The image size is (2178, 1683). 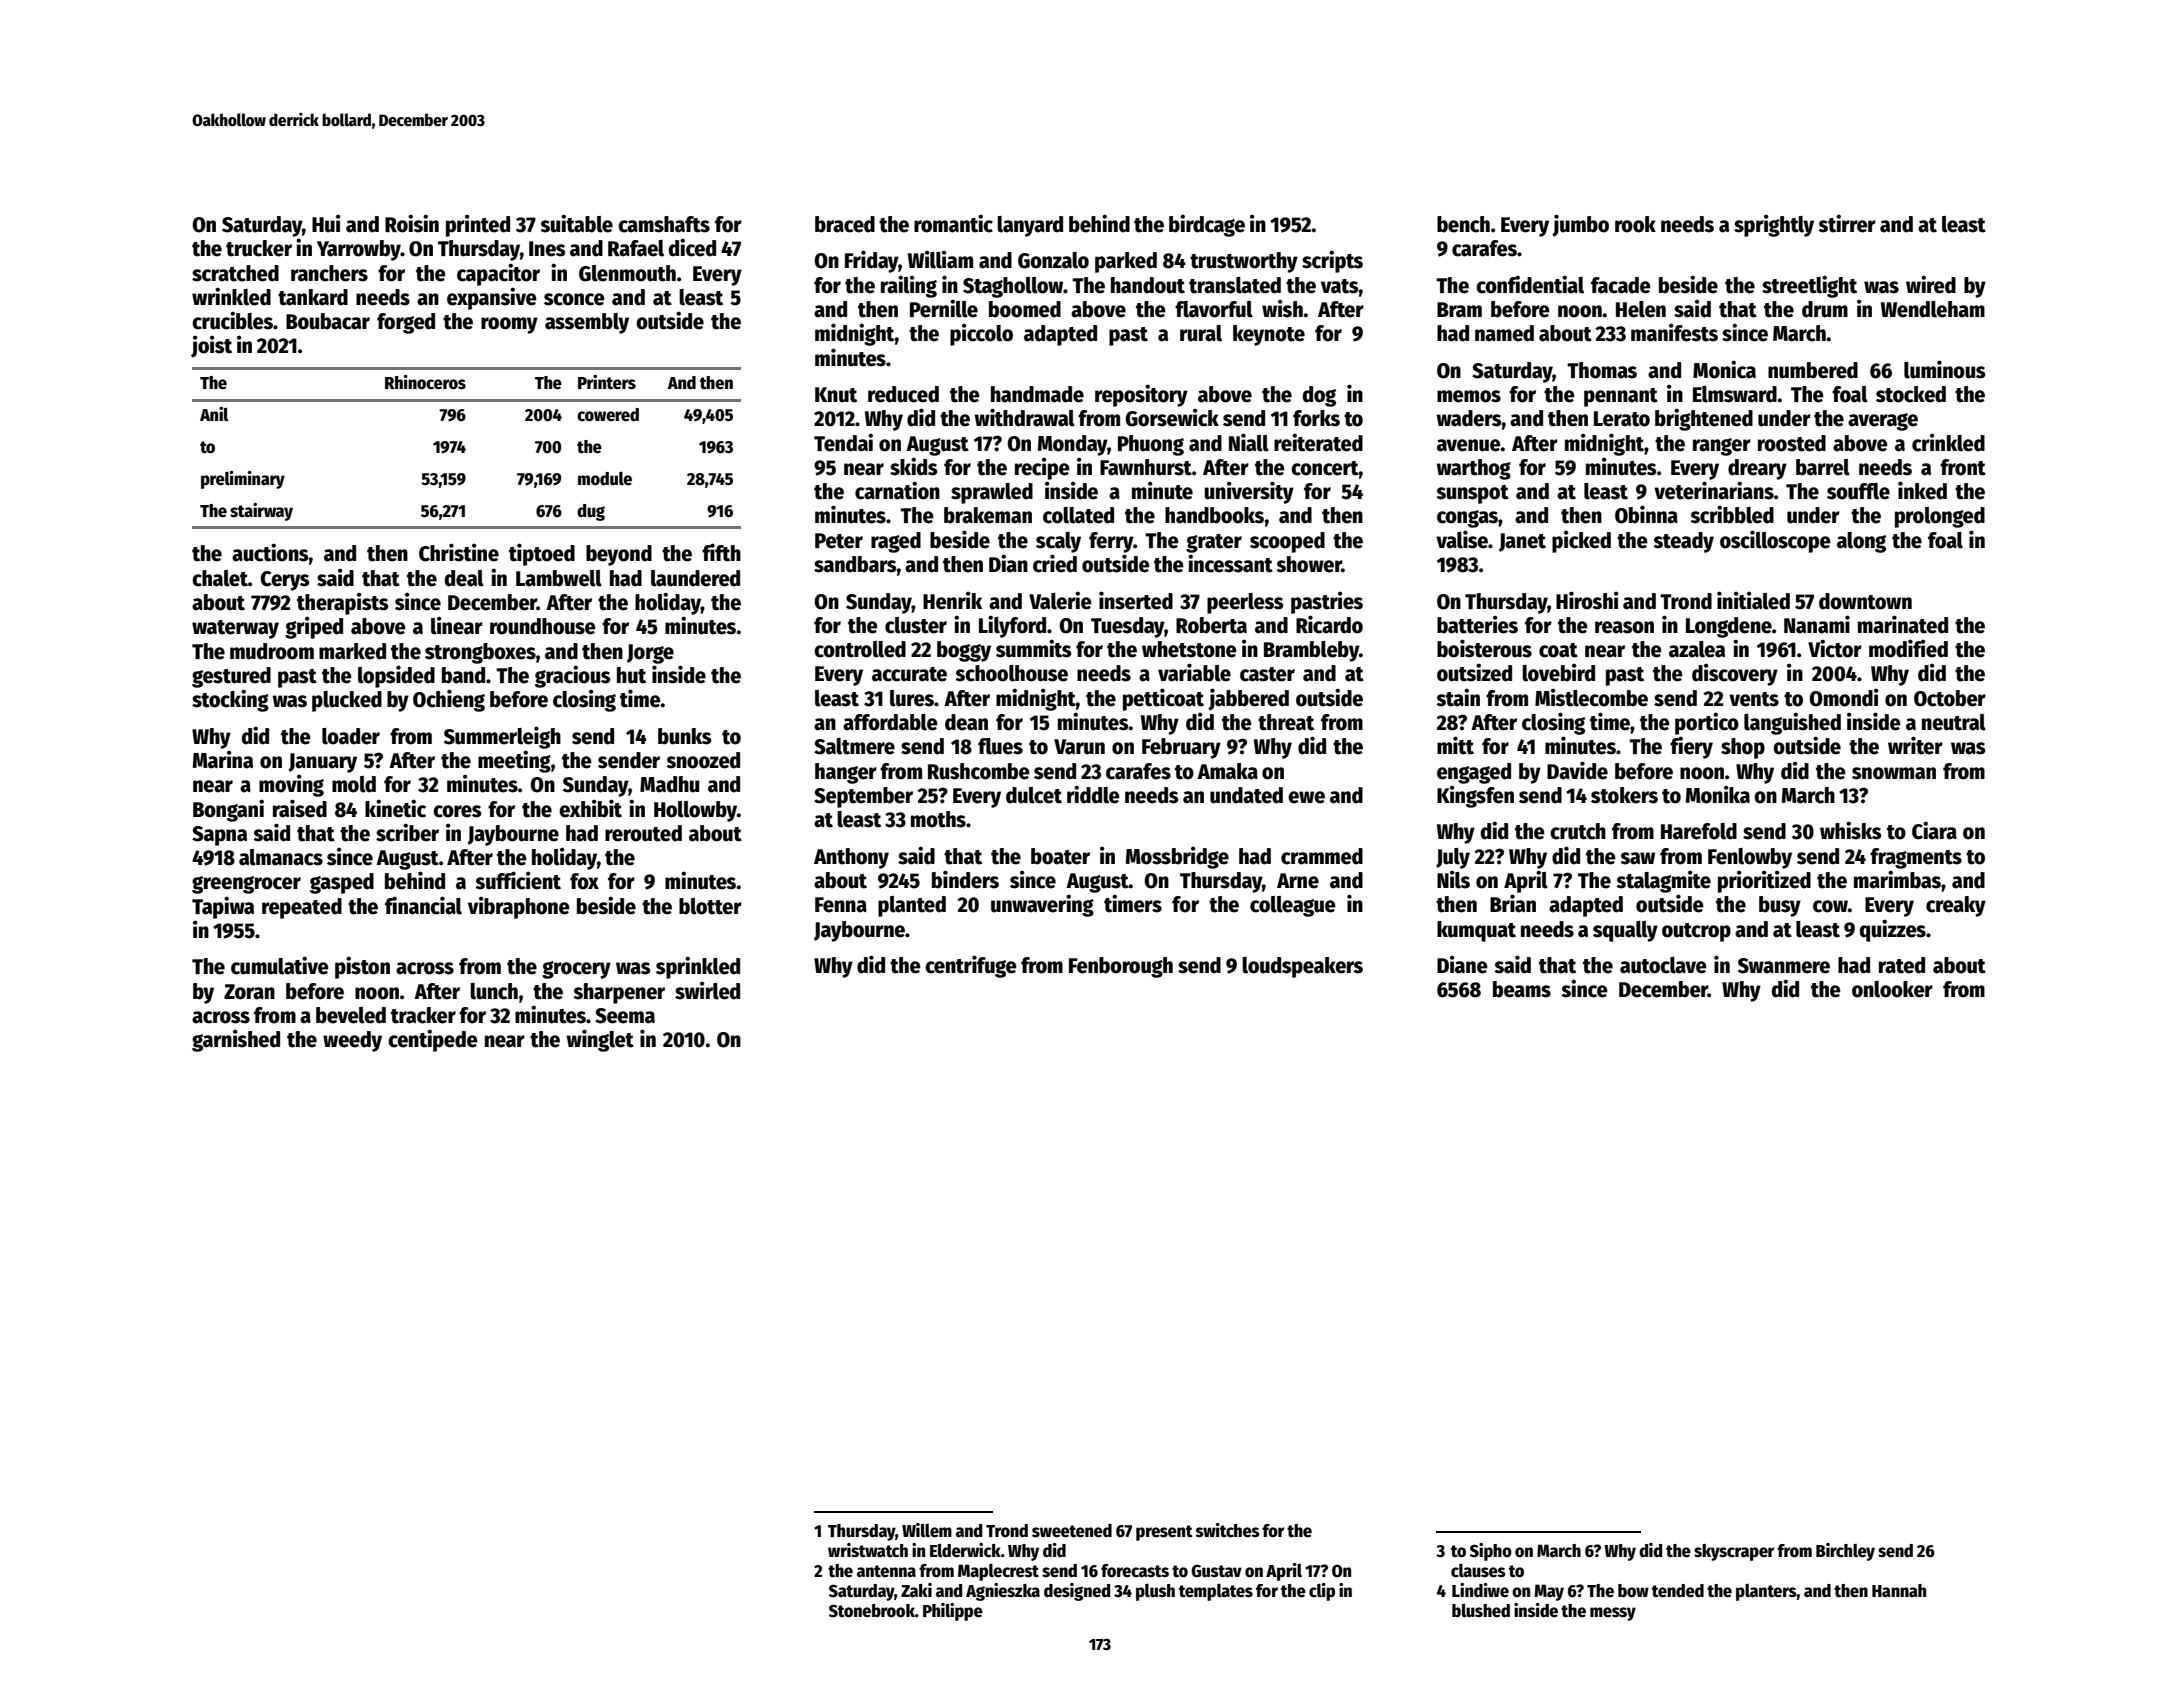 What do you see at coordinates (953, 223) in the screenshot?
I see `romantic` at bounding box center [953, 223].
